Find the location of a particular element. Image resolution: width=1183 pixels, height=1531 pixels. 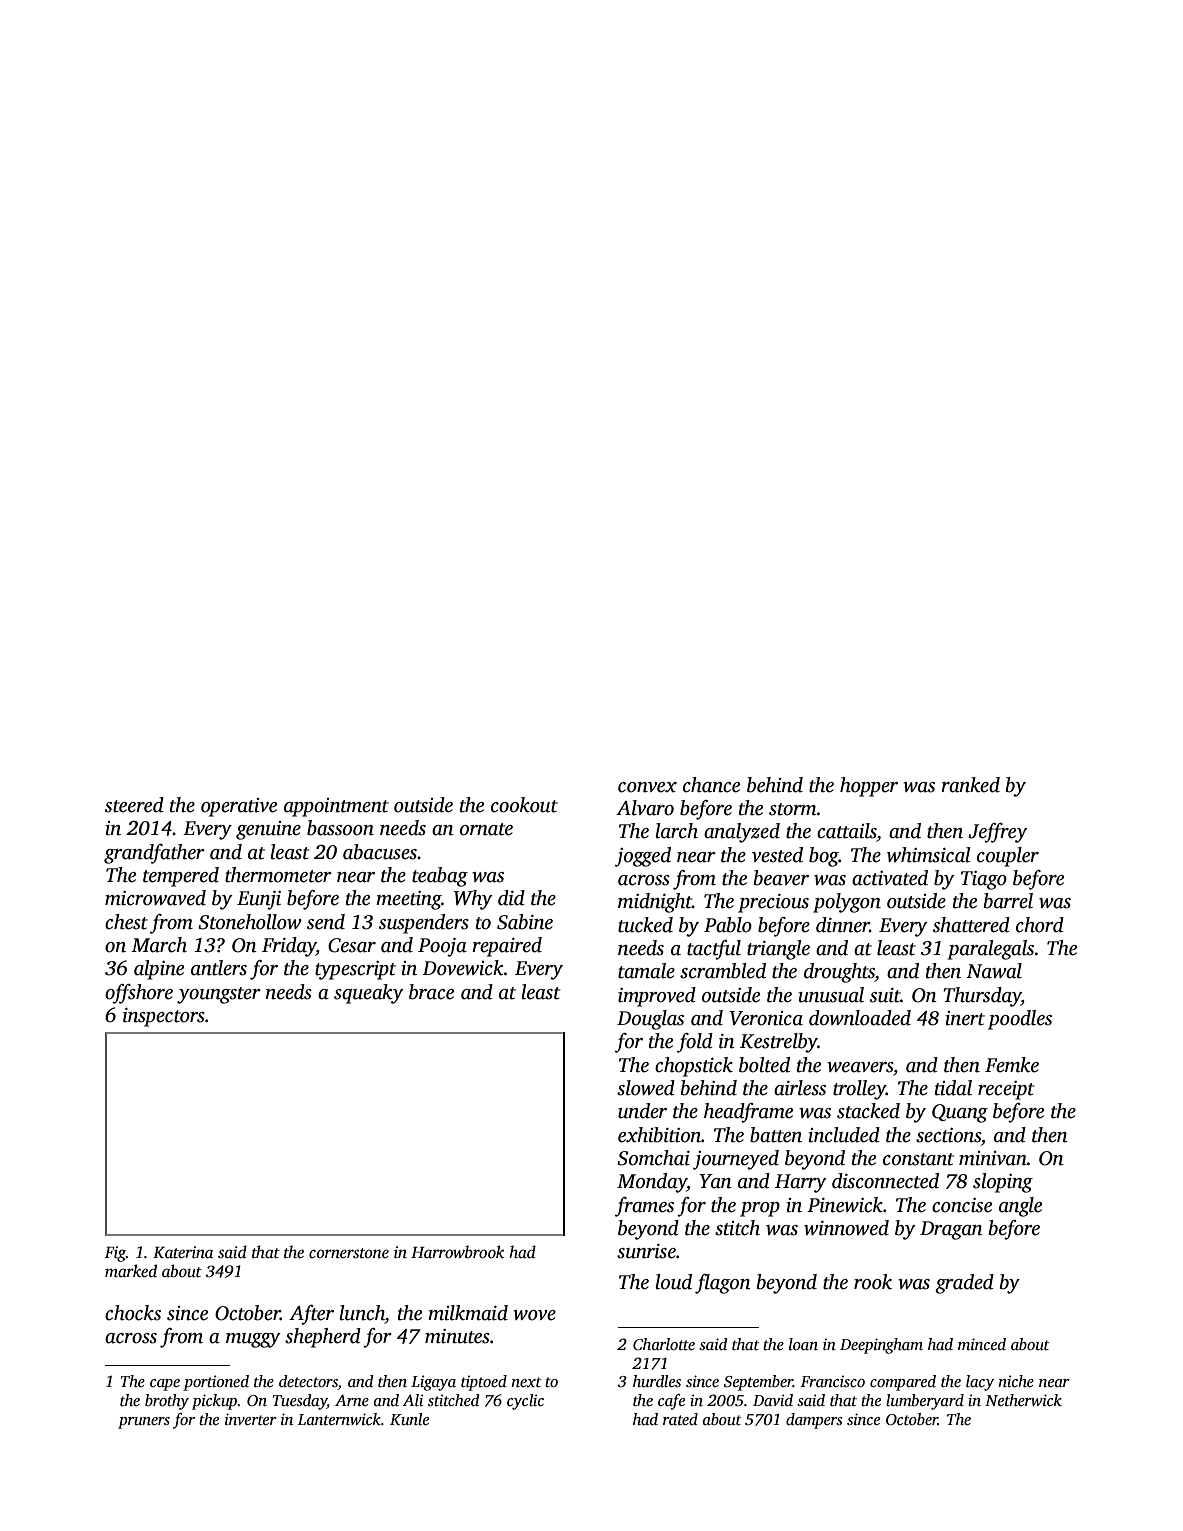

ranked is located at coordinates (970, 785).
